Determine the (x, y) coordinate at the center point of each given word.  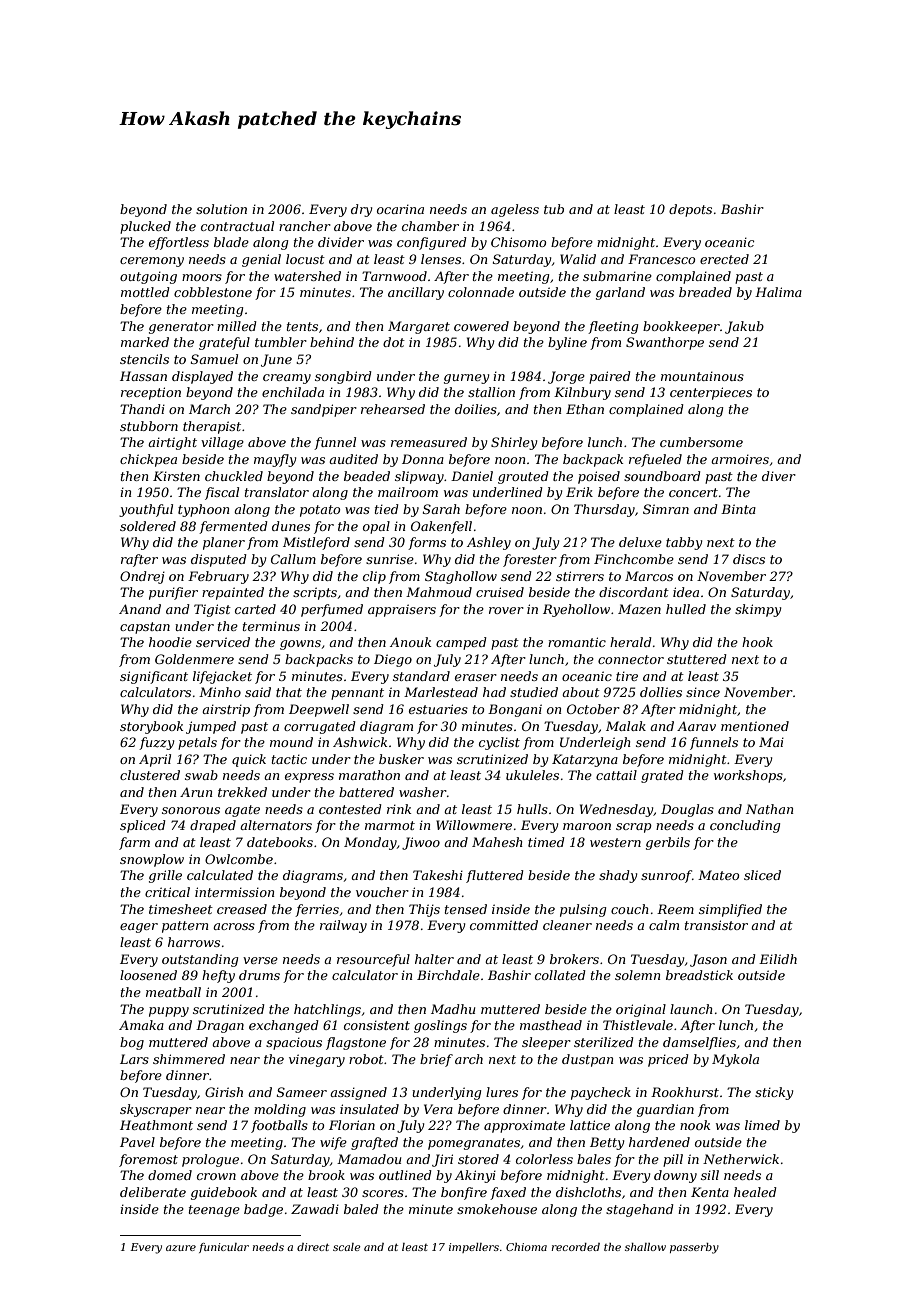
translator (277, 492)
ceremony (152, 262)
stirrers (580, 576)
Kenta (710, 1192)
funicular (224, 1248)
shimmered (189, 1059)
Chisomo (518, 242)
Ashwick (360, 742)
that (289, 692)
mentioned (755, 726)
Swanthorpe (665, 343)
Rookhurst (685, 1092)
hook (757, 642)
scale (347, 1247)
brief (436, 1060)
